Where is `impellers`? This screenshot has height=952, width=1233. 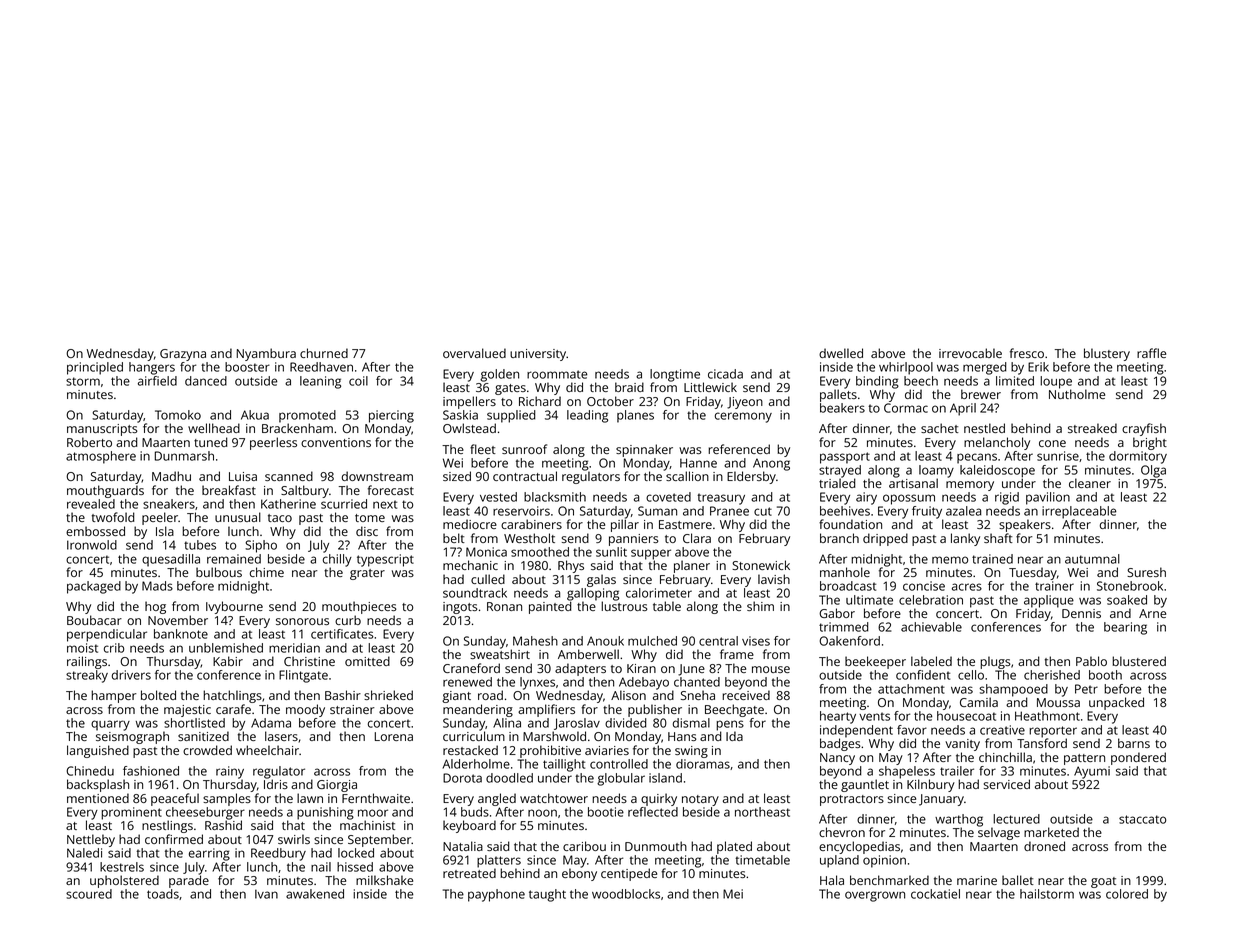
impellers is located at coordinates (469, 402).
